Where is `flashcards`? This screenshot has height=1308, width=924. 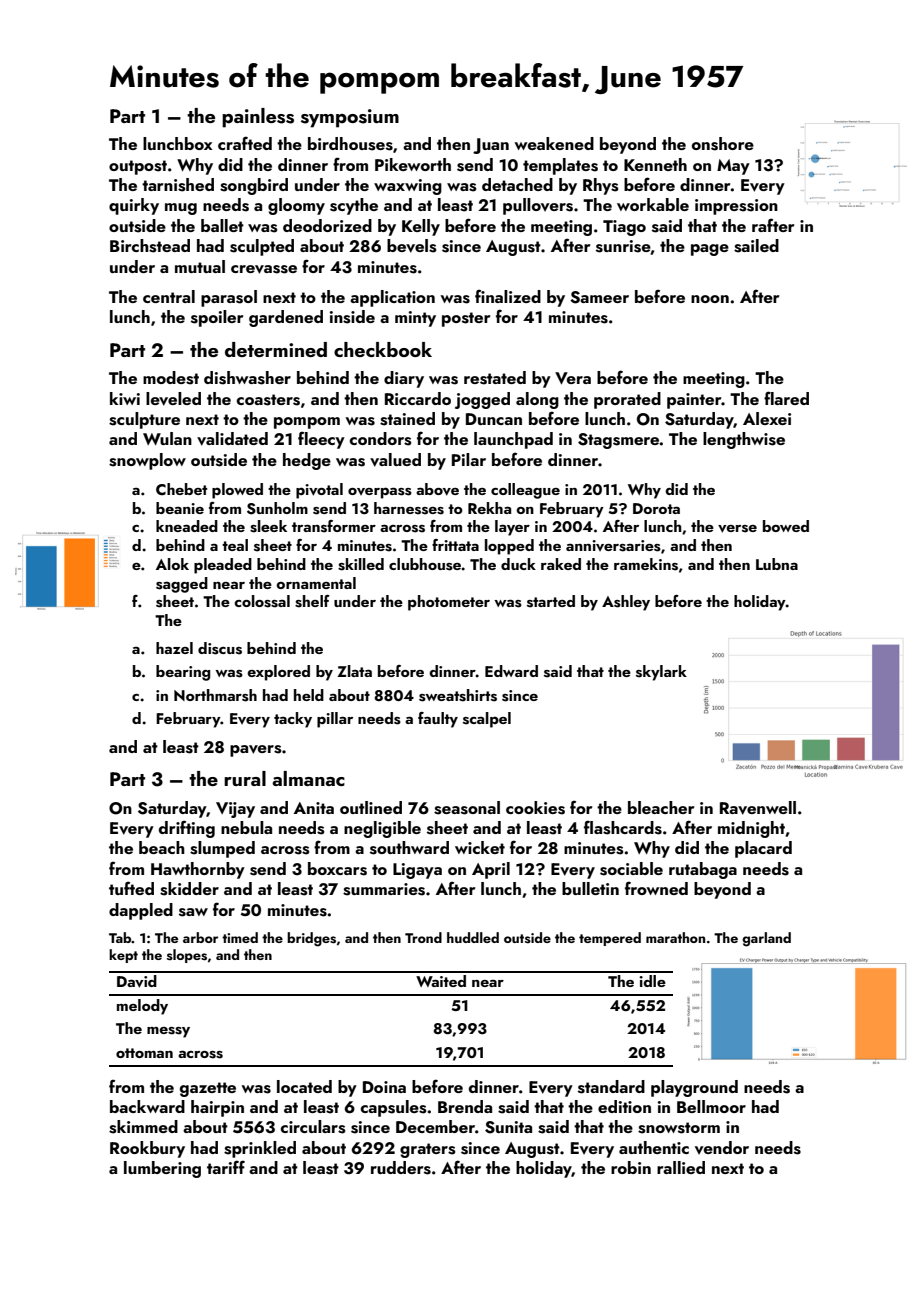
flashcards is located at coordinates (623, 827).
